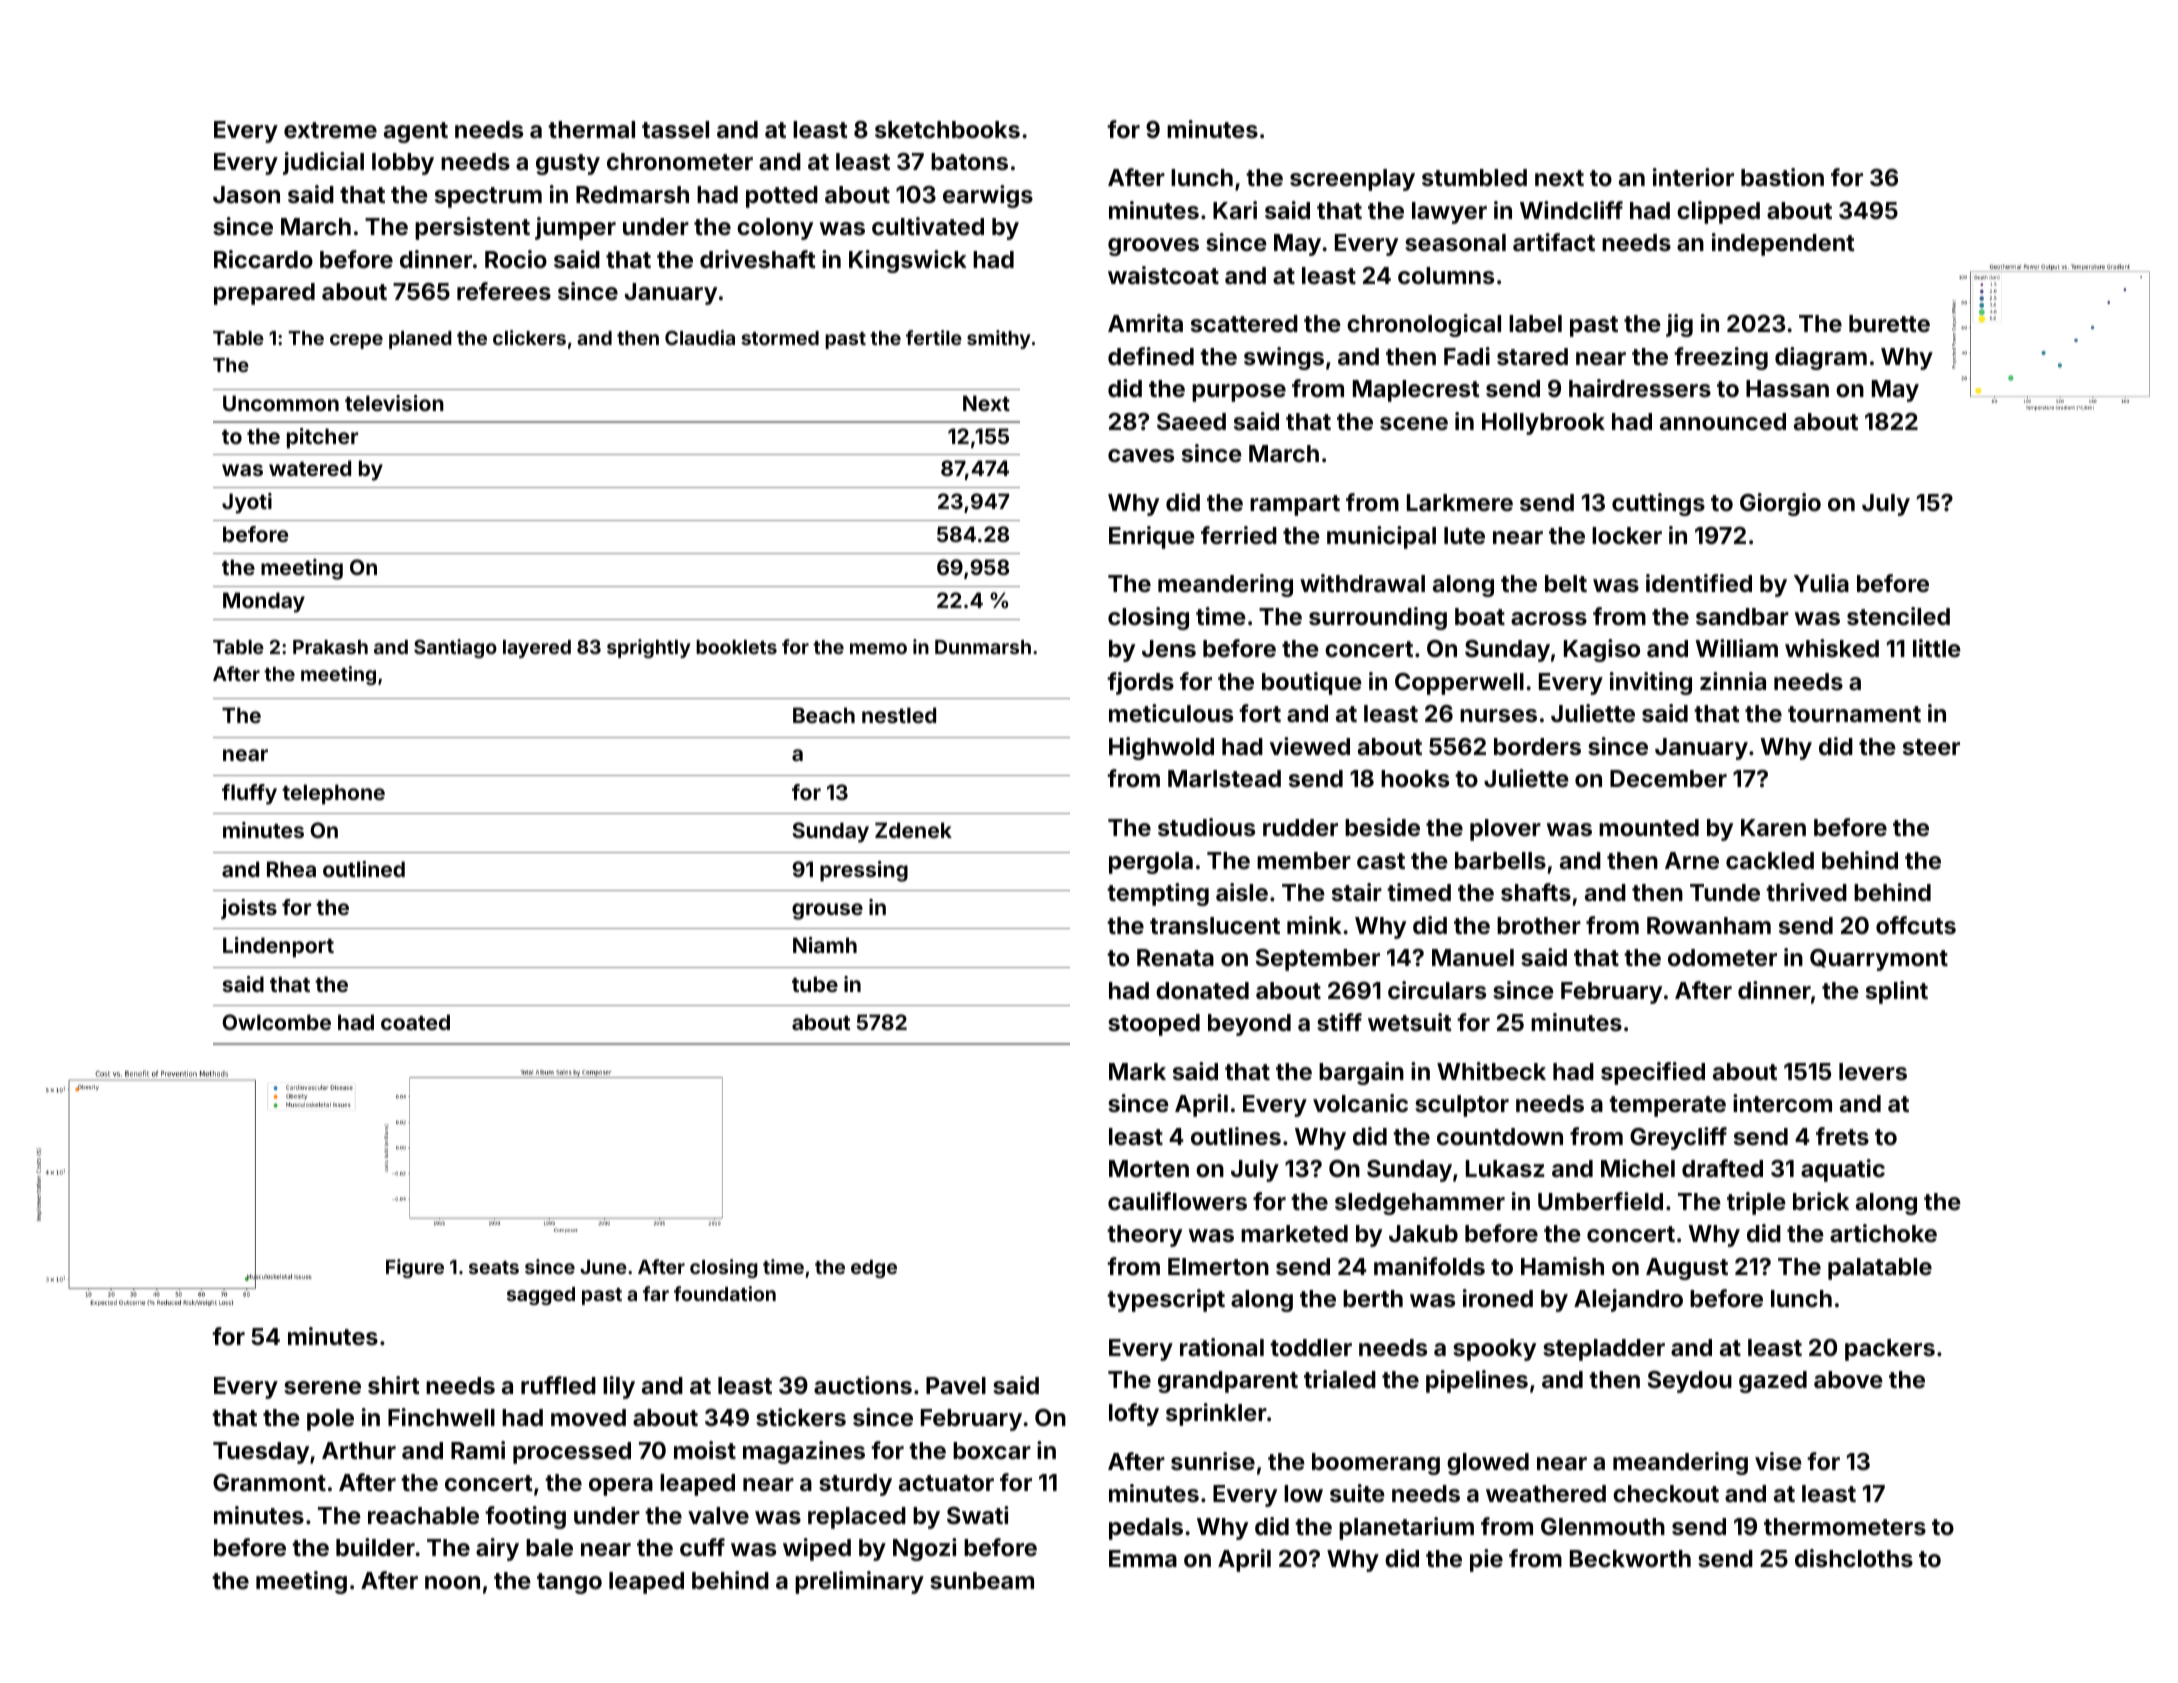  Describe the element at coordinates (1154, 1025) in the screenshot. I see `stooped` at that location.
